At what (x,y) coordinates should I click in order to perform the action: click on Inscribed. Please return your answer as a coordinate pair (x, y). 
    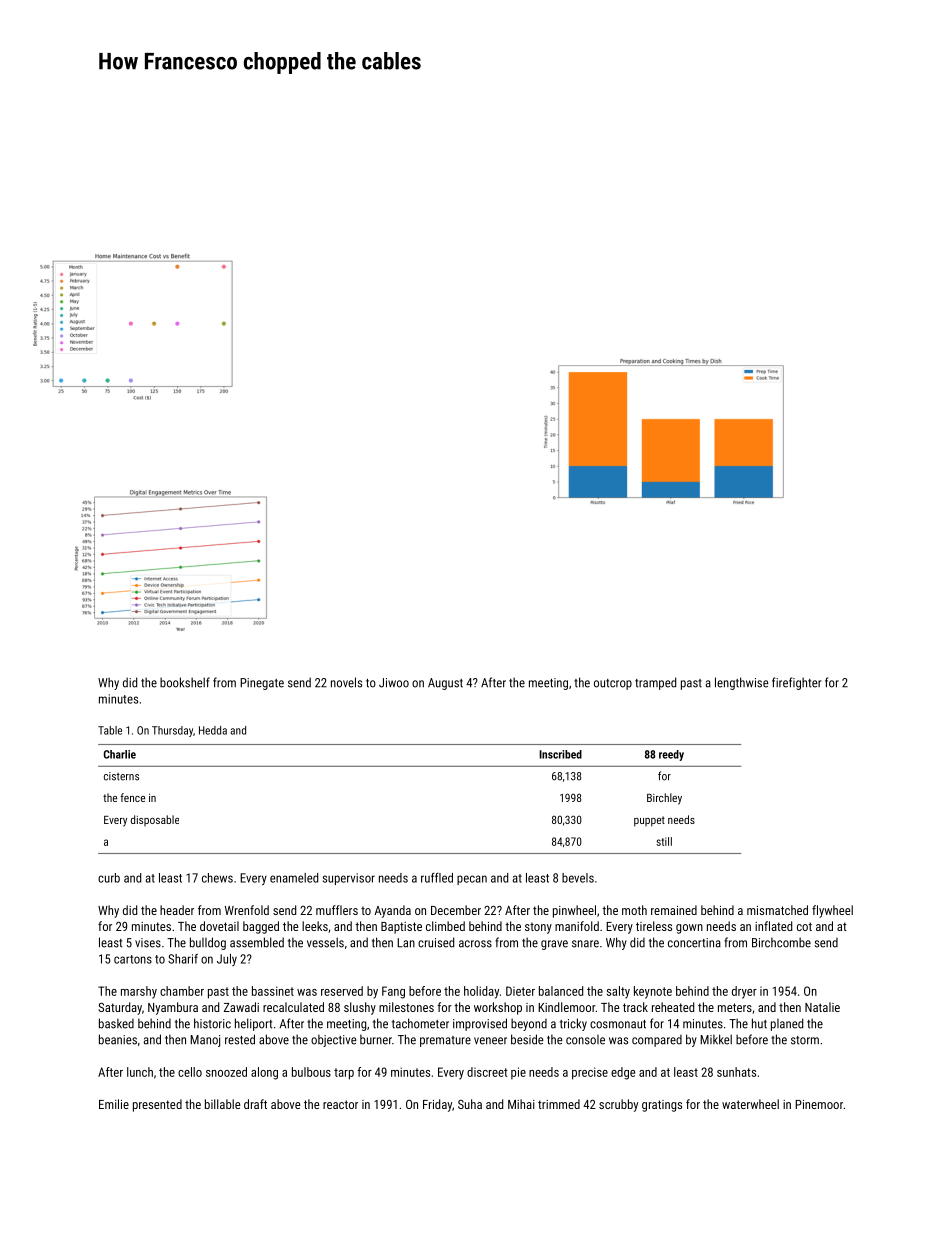
    Looking at the image, I should click on (560, 754).
